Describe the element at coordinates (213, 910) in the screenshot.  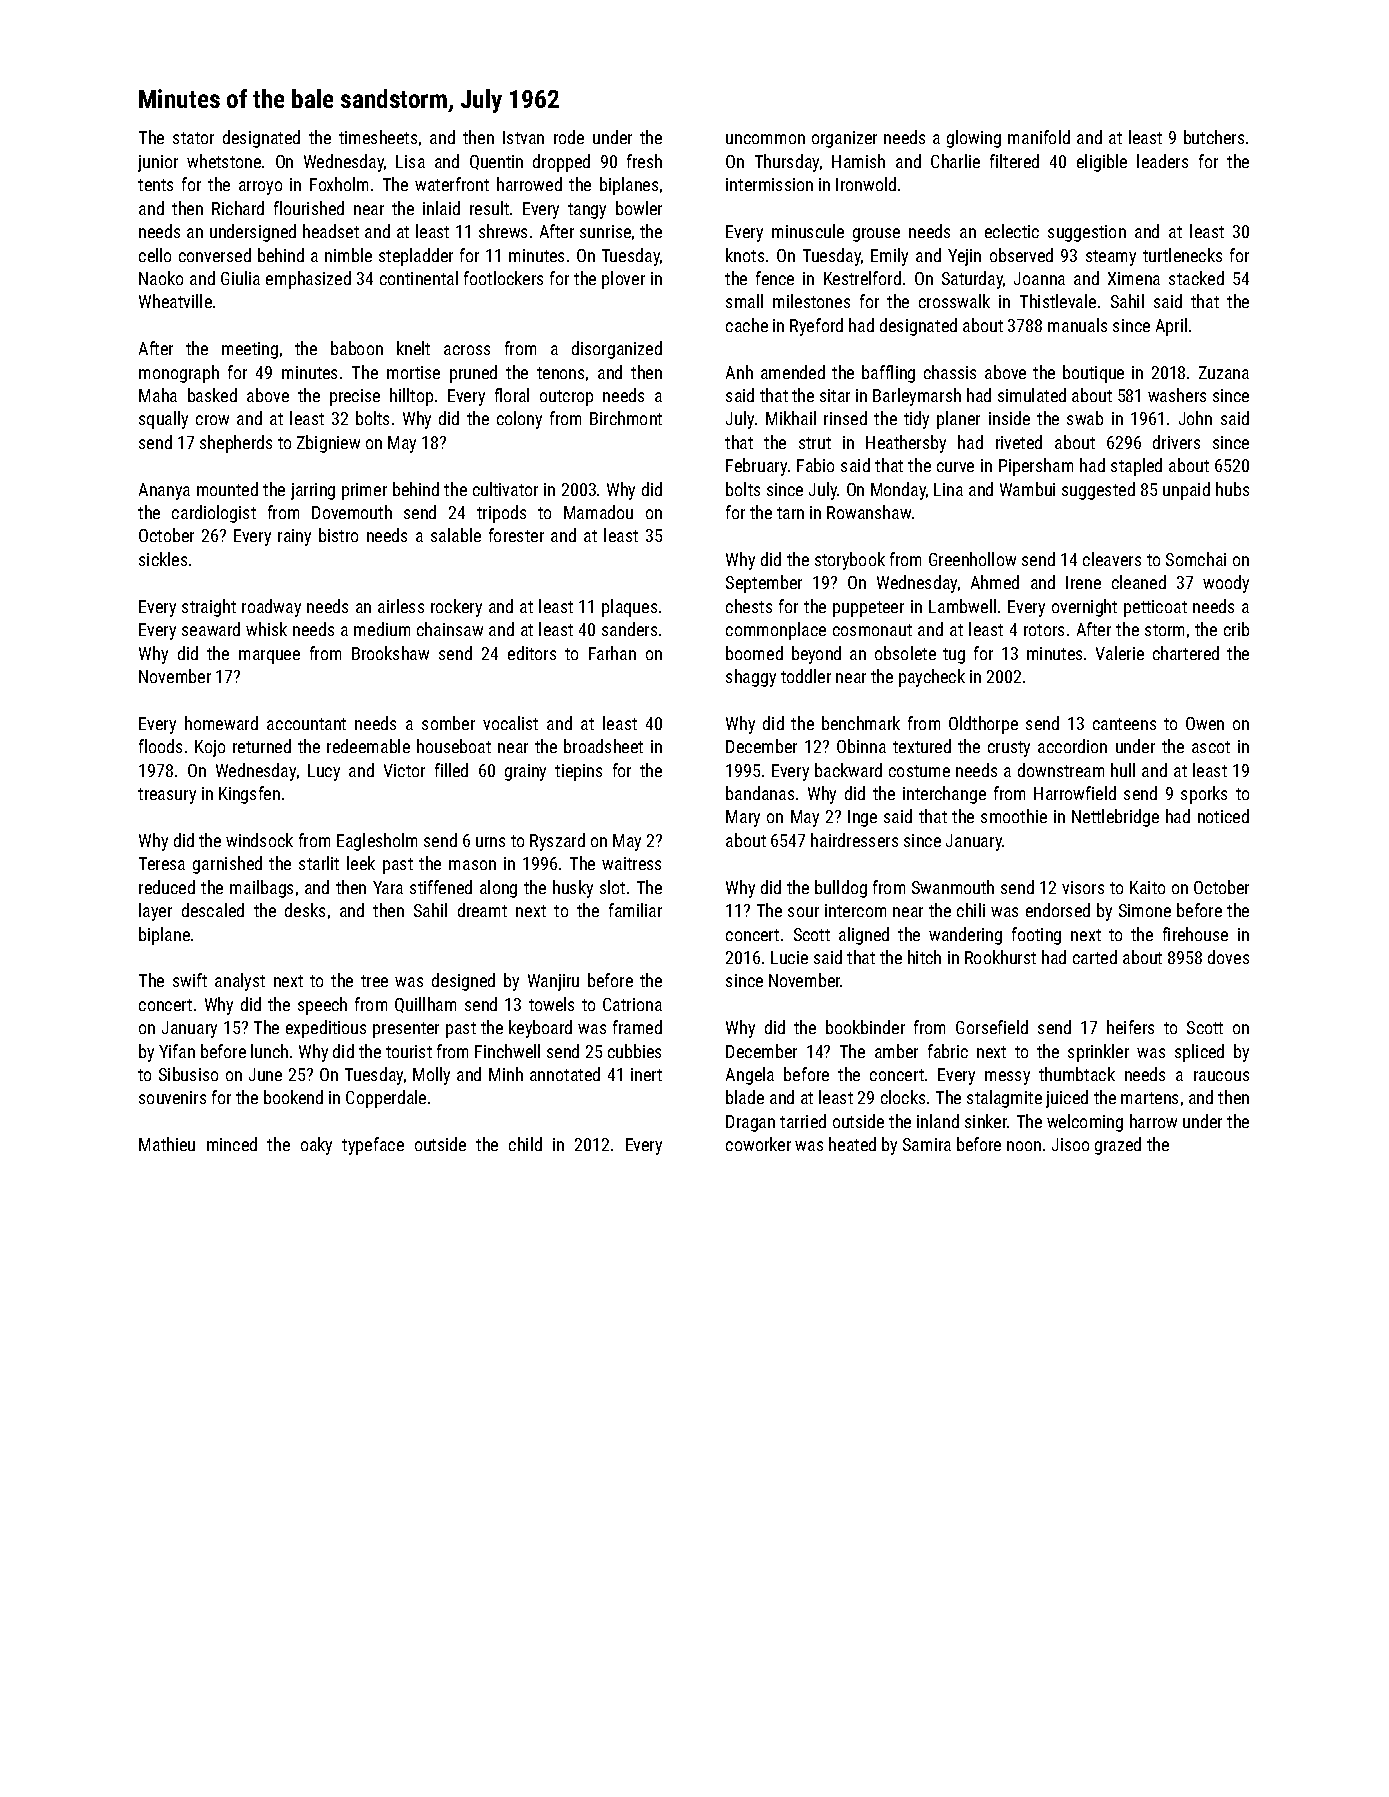
I see `descaled` at that location.
